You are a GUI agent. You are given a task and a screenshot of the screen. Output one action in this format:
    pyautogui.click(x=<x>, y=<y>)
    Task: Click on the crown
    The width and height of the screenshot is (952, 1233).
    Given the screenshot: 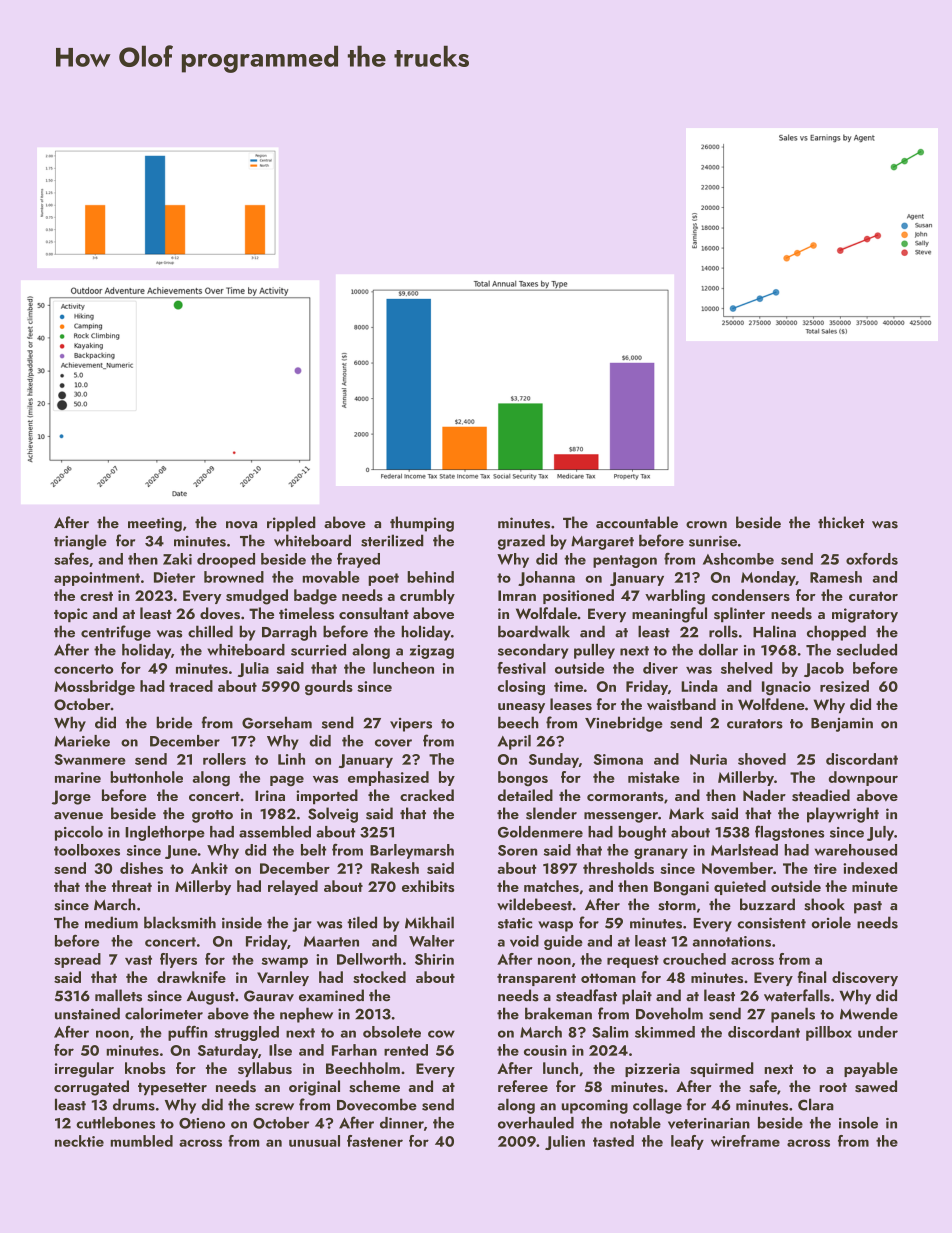 What is the action you would take?
    pyautogui.click(x=706, y=525)
